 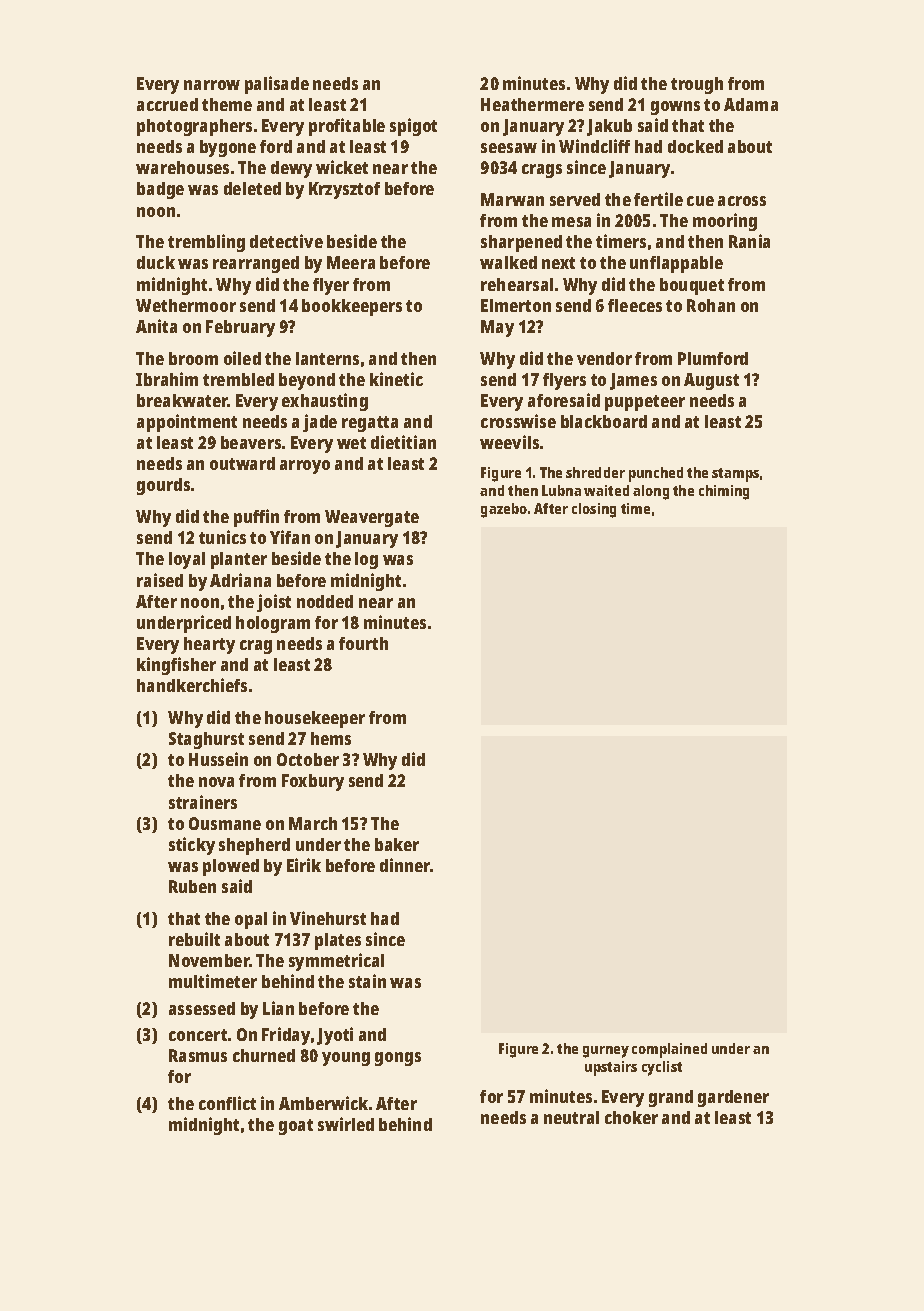 What do you see at coordinates (286, 241) in the screenshot?
I see `detective` at bounding box center [286, 241].
